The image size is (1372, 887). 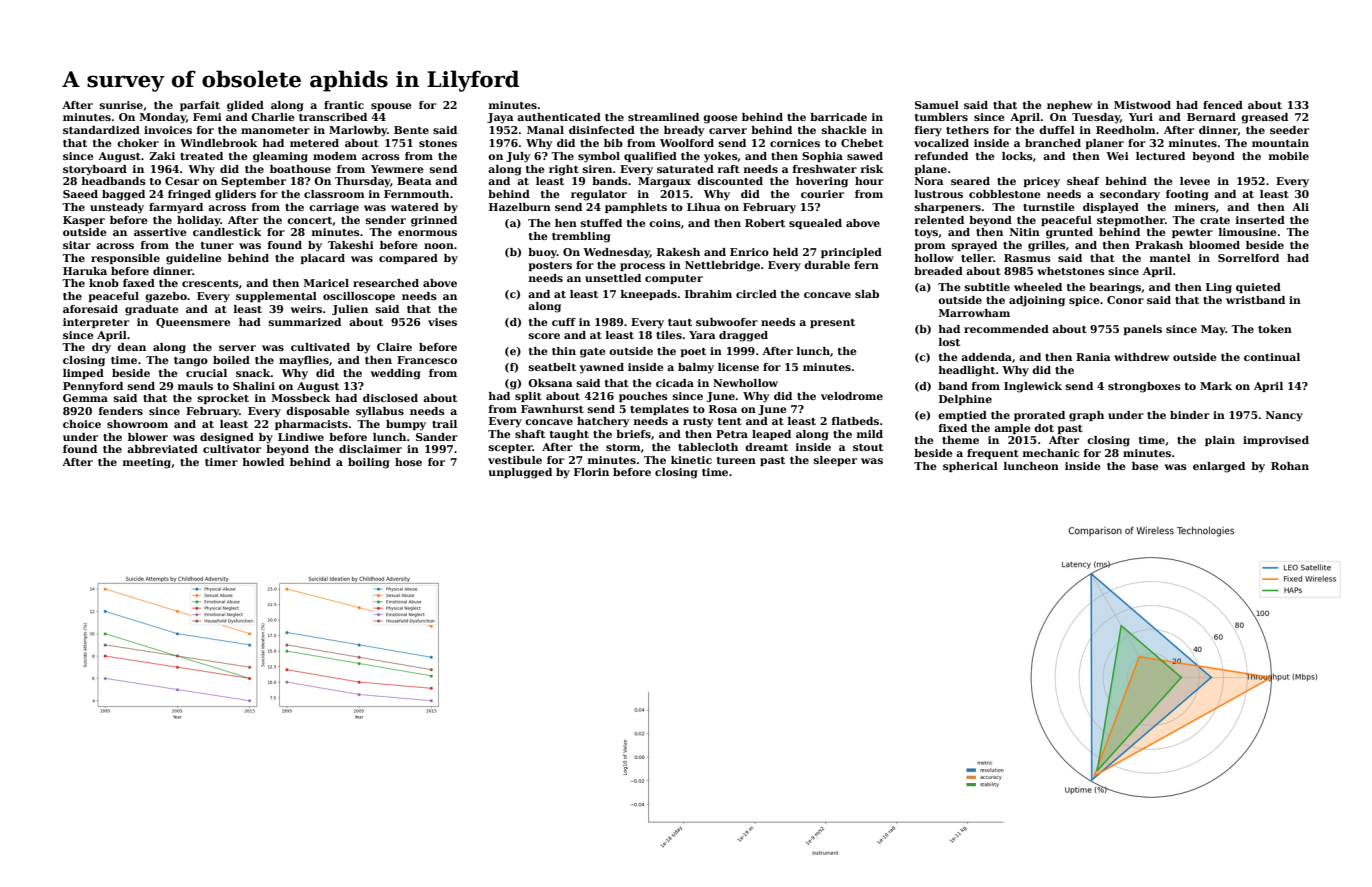 What do you see at coordinates (949, 342) in the image?
I see `lost` at bounding box center [949, 342].
